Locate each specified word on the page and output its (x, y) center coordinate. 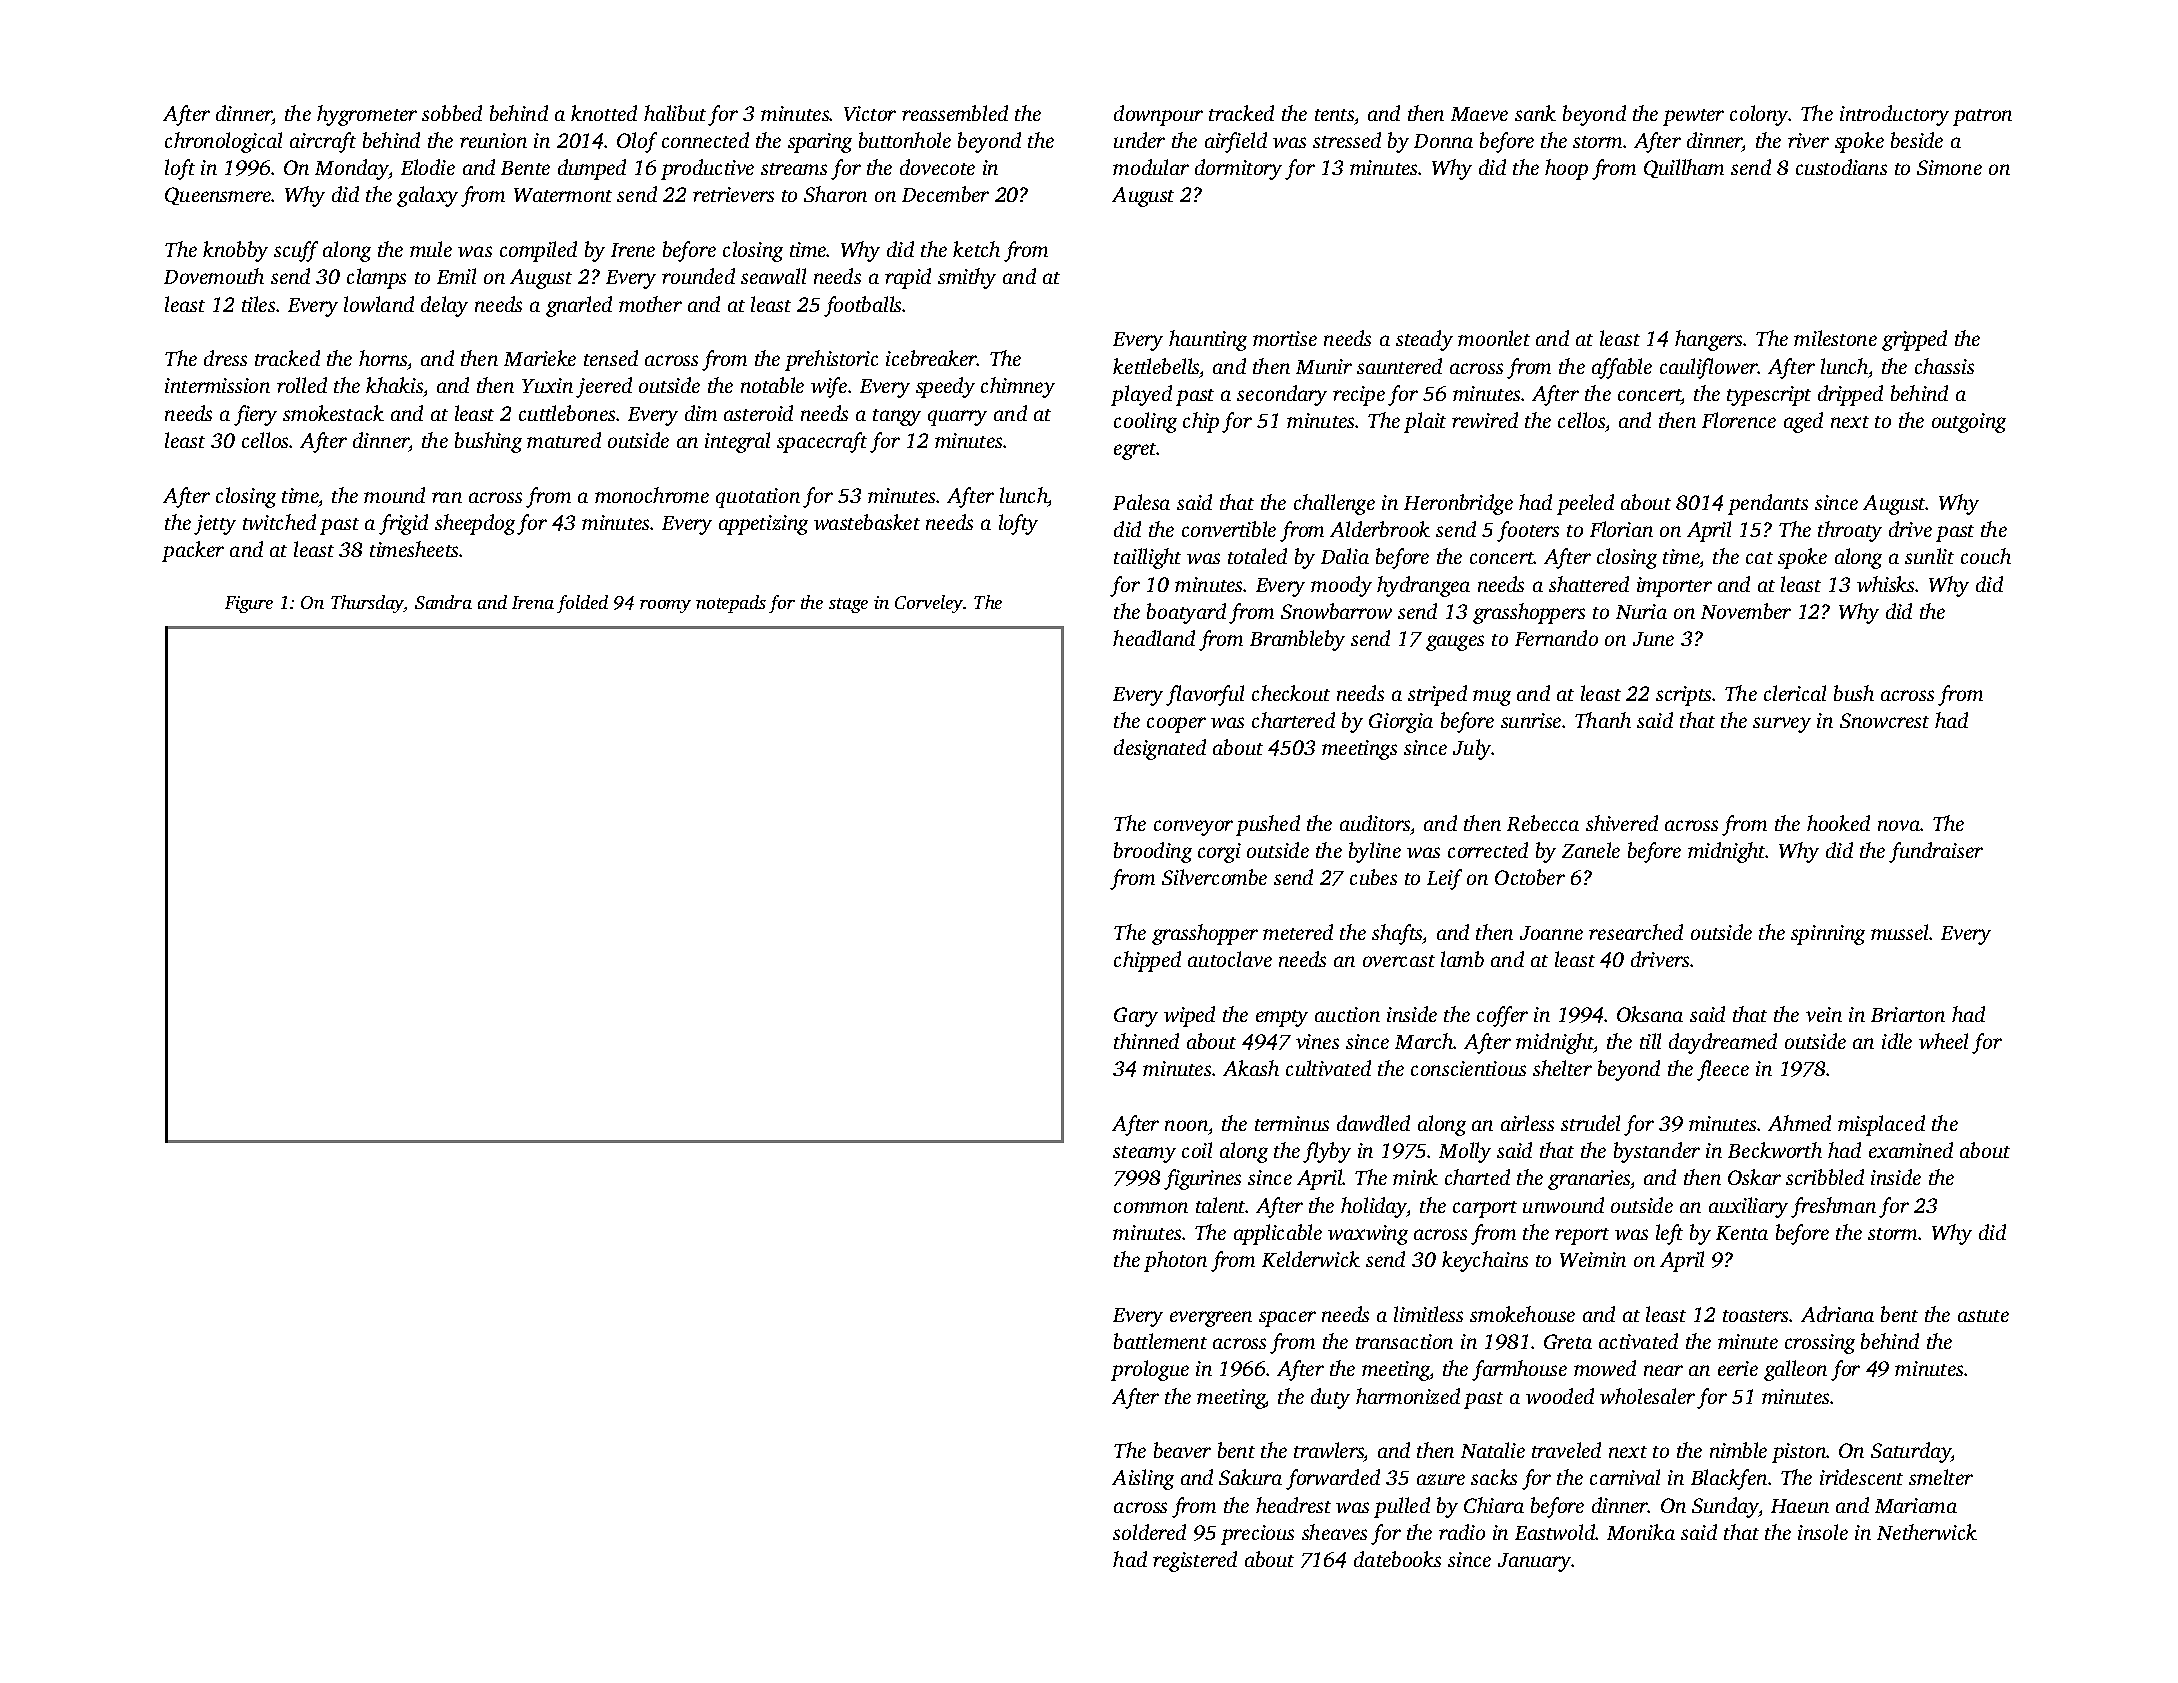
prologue (1150, 1370)
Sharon (835, 194)
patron (1982, 117)
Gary (1136, 1017)
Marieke (540, 358)
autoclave (1230, 959)
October (1530, 877)
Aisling (1143, 1479)
